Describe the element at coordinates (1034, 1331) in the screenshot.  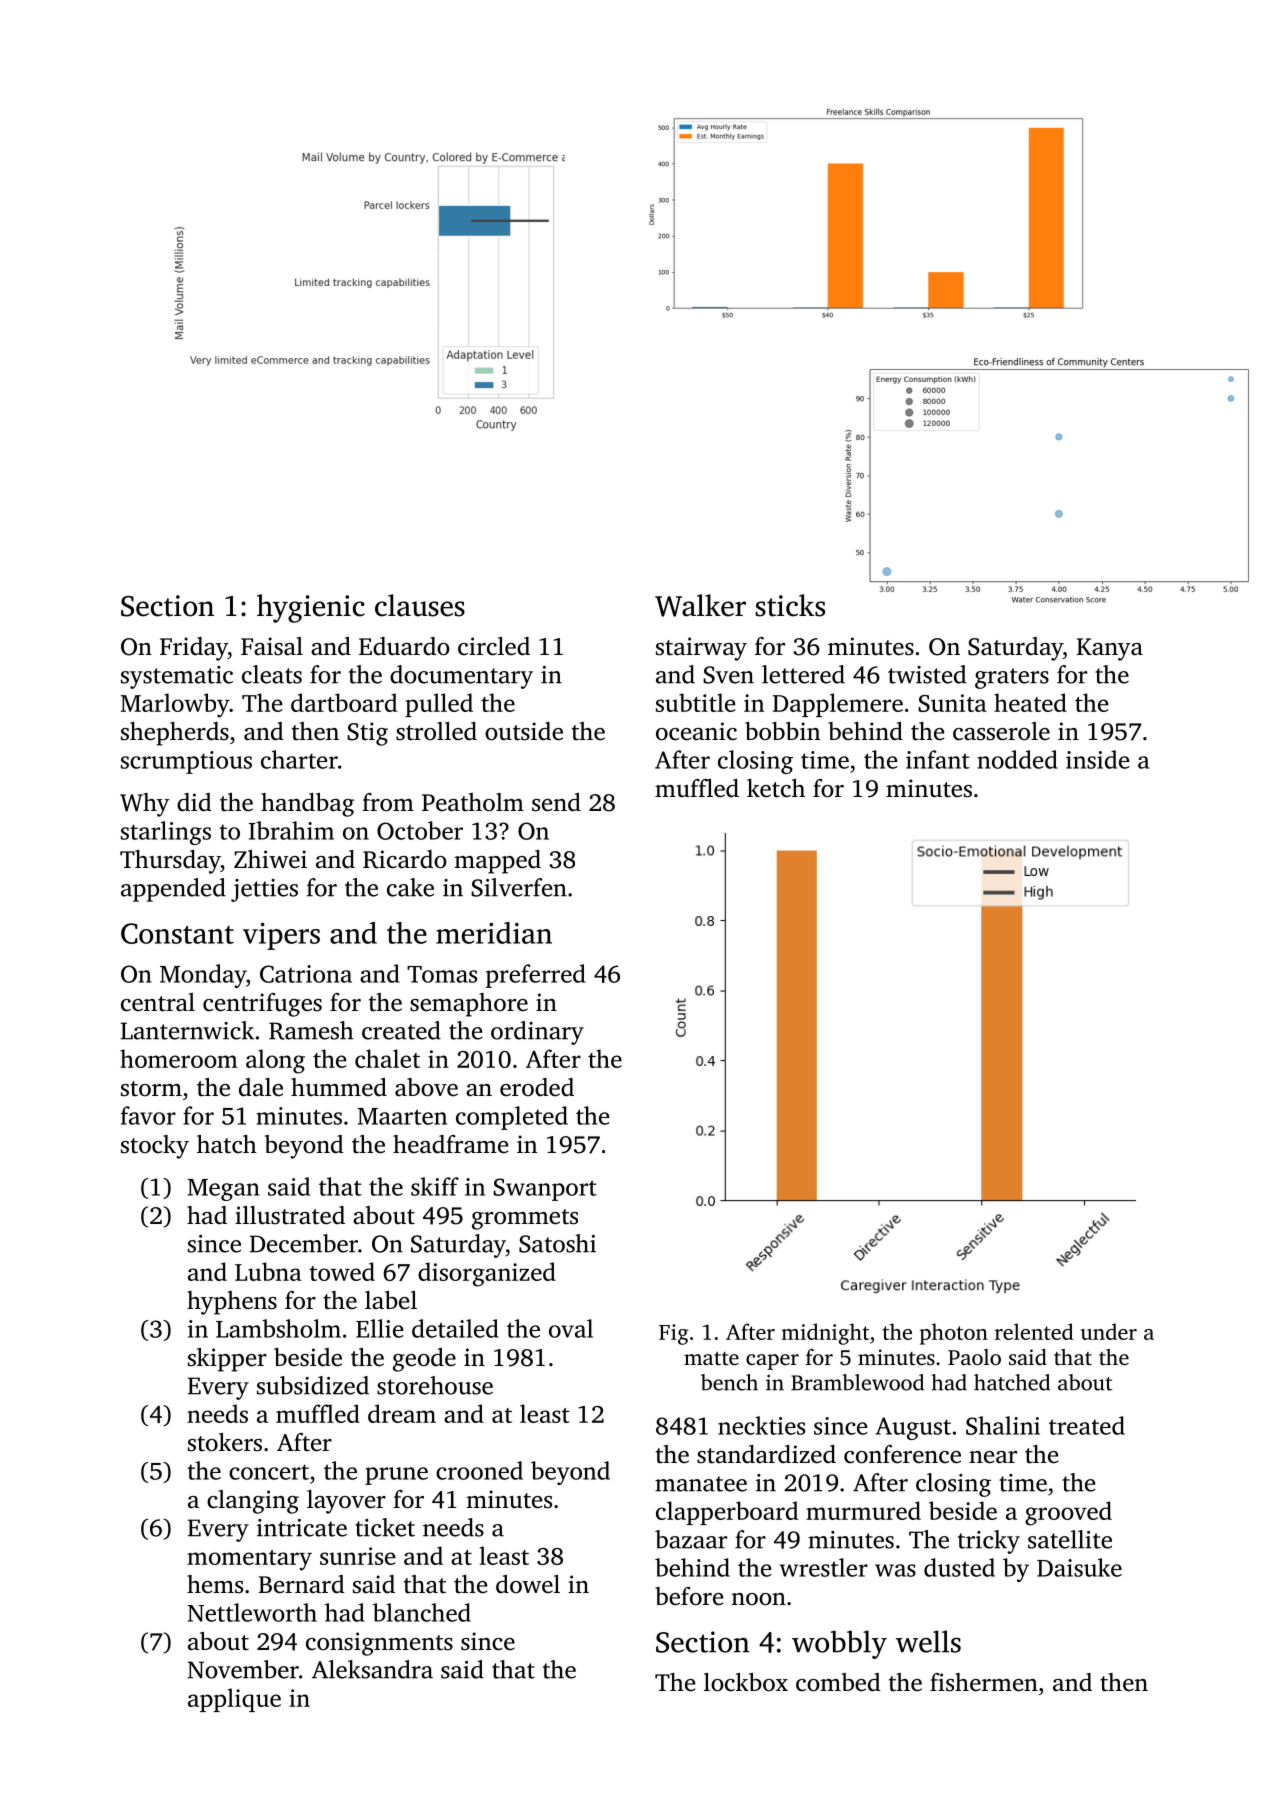
I see `relented` at that location.
